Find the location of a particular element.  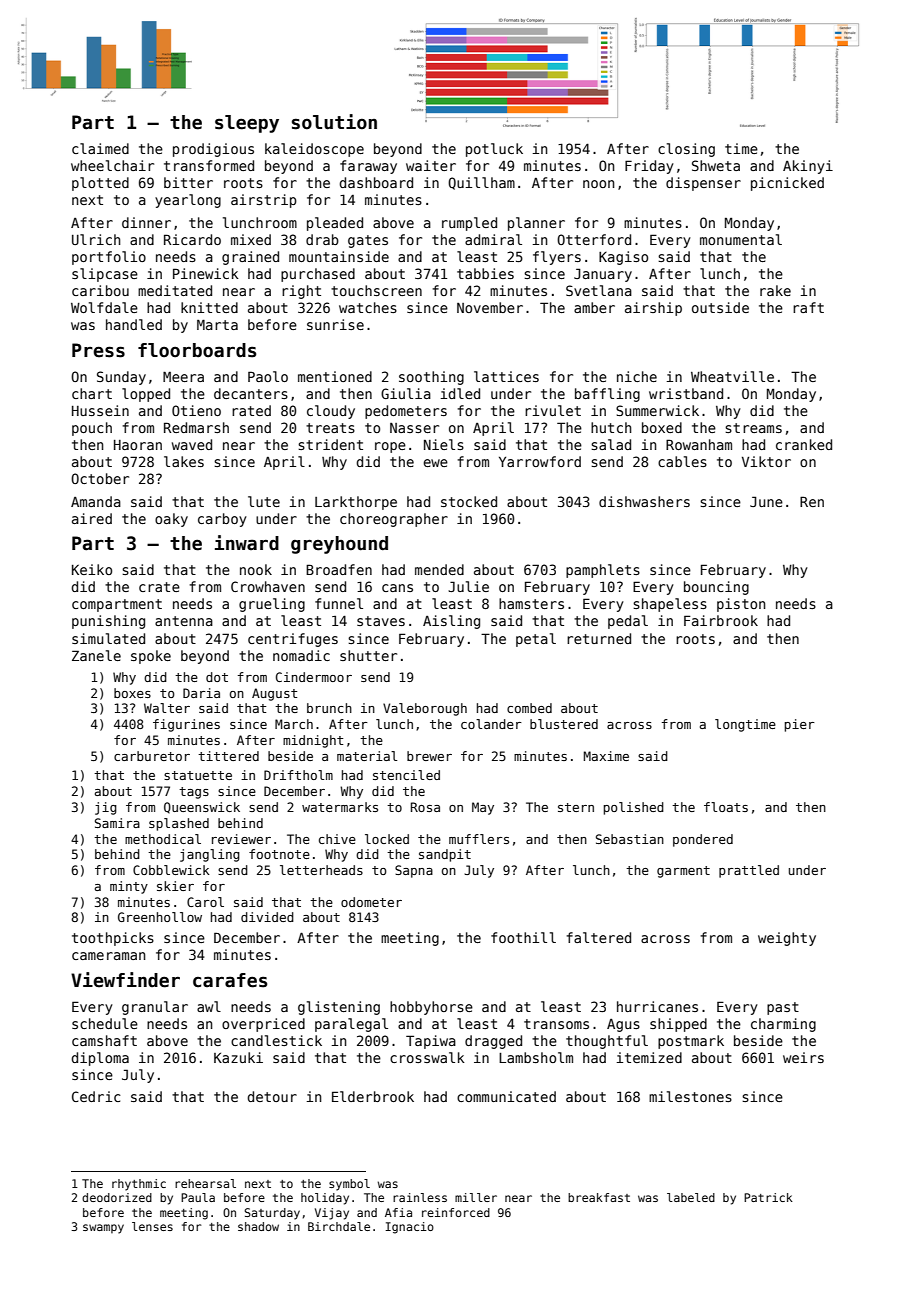

colander is located at coordinates (491, 724).
